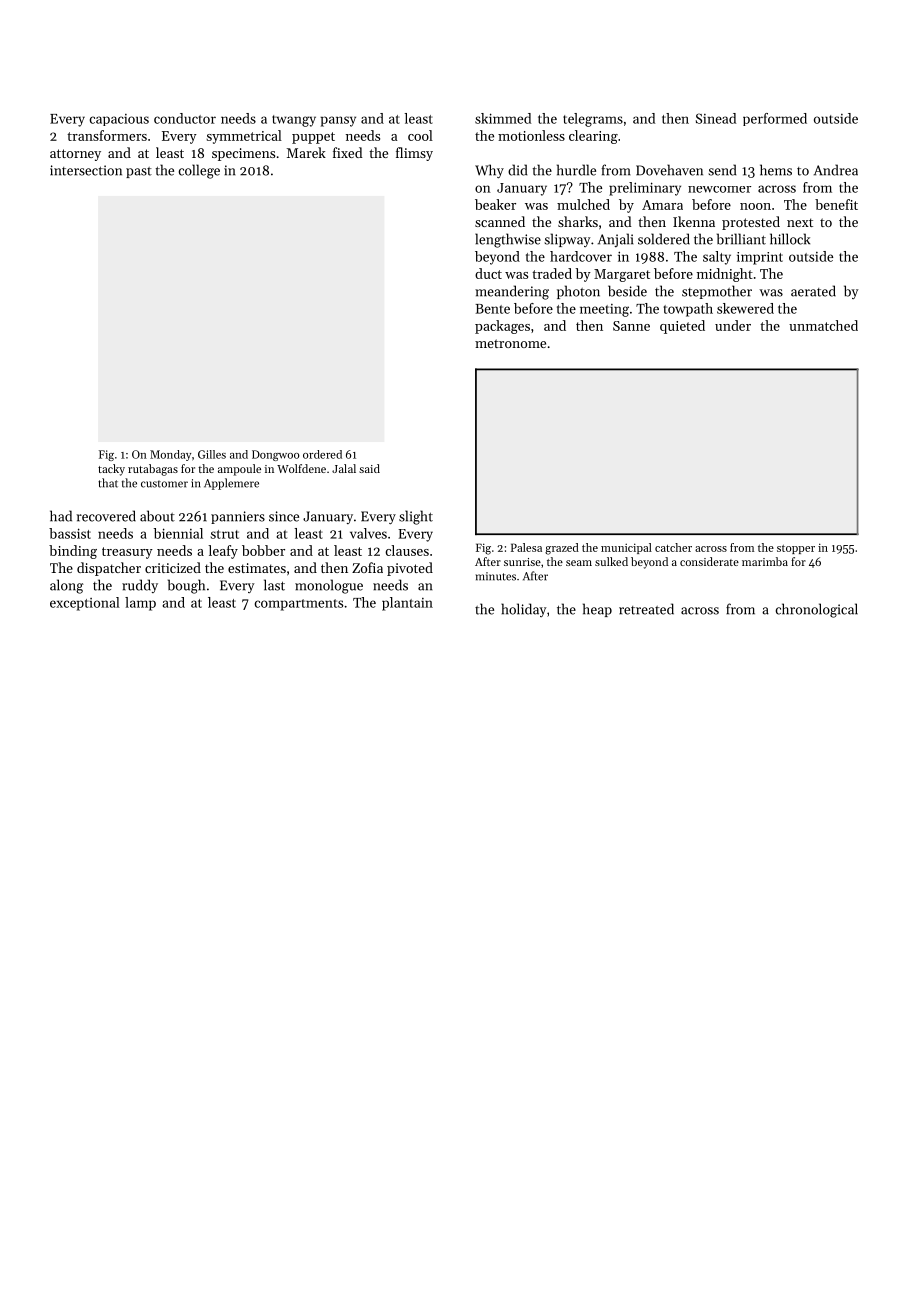 The image size is (908, 1316). Describe the element at coordinates (322, 454) in the document. I see `ordered` at that location.
